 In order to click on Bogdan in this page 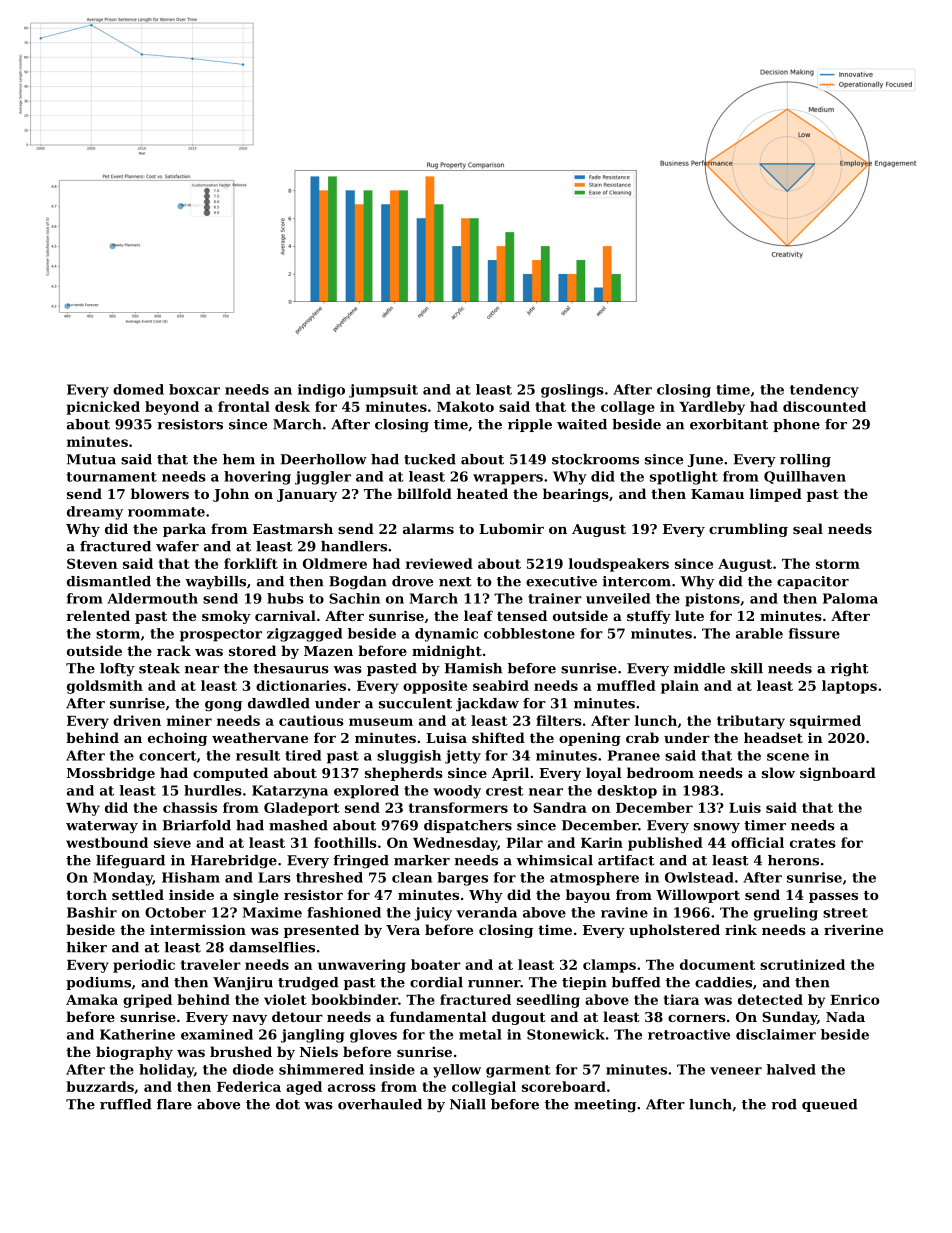, I will do `click(358, 583)`.
